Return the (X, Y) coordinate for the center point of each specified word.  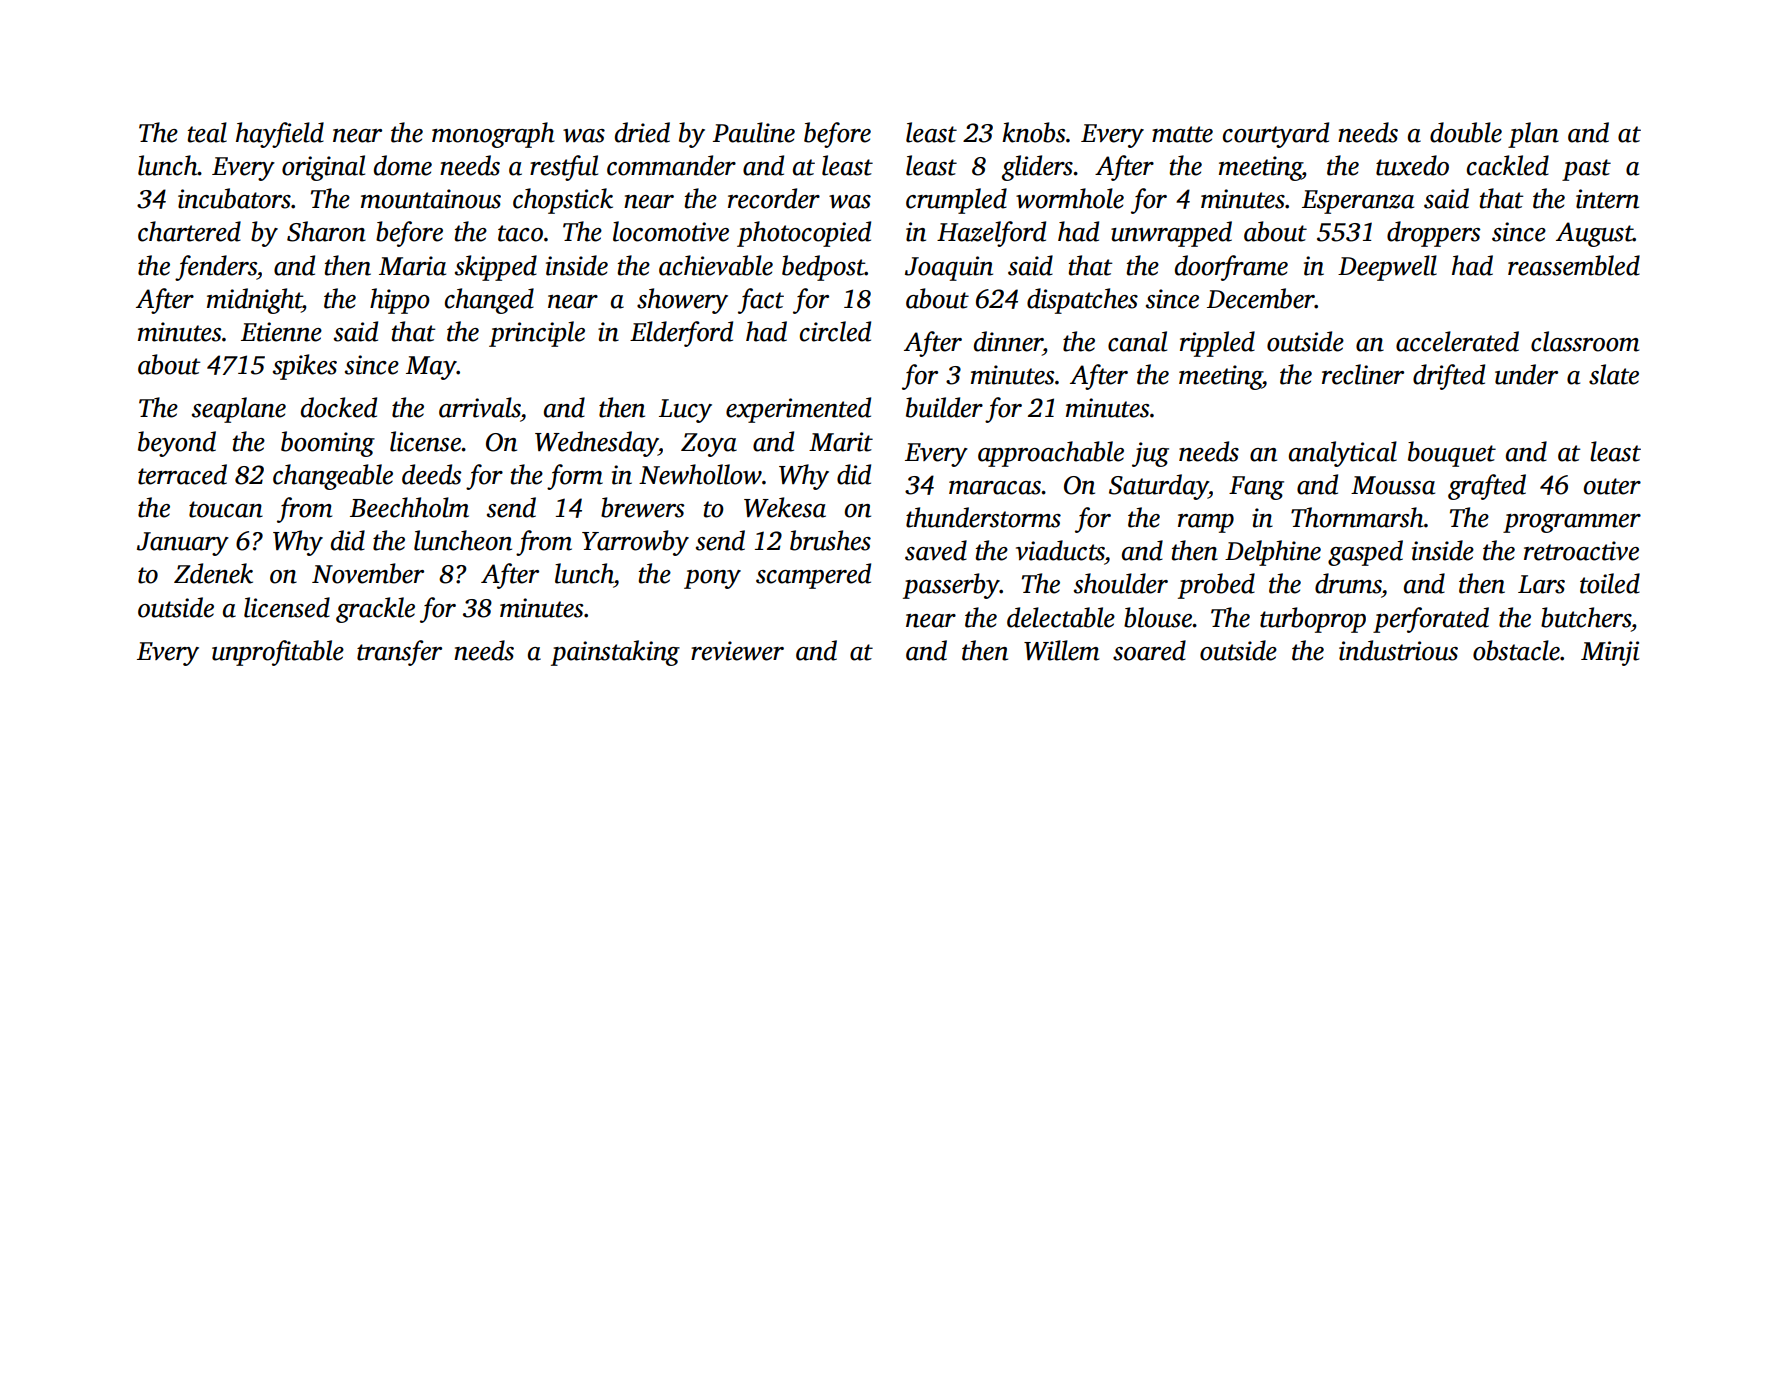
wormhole (1070, 198)
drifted (1449, 377)
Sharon (326, 231)
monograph (493, 135)
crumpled (956, 201)
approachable (1051, 454)
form (575, 477)
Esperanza (1358, 202)
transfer (399, 653)
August (1594, 234)
